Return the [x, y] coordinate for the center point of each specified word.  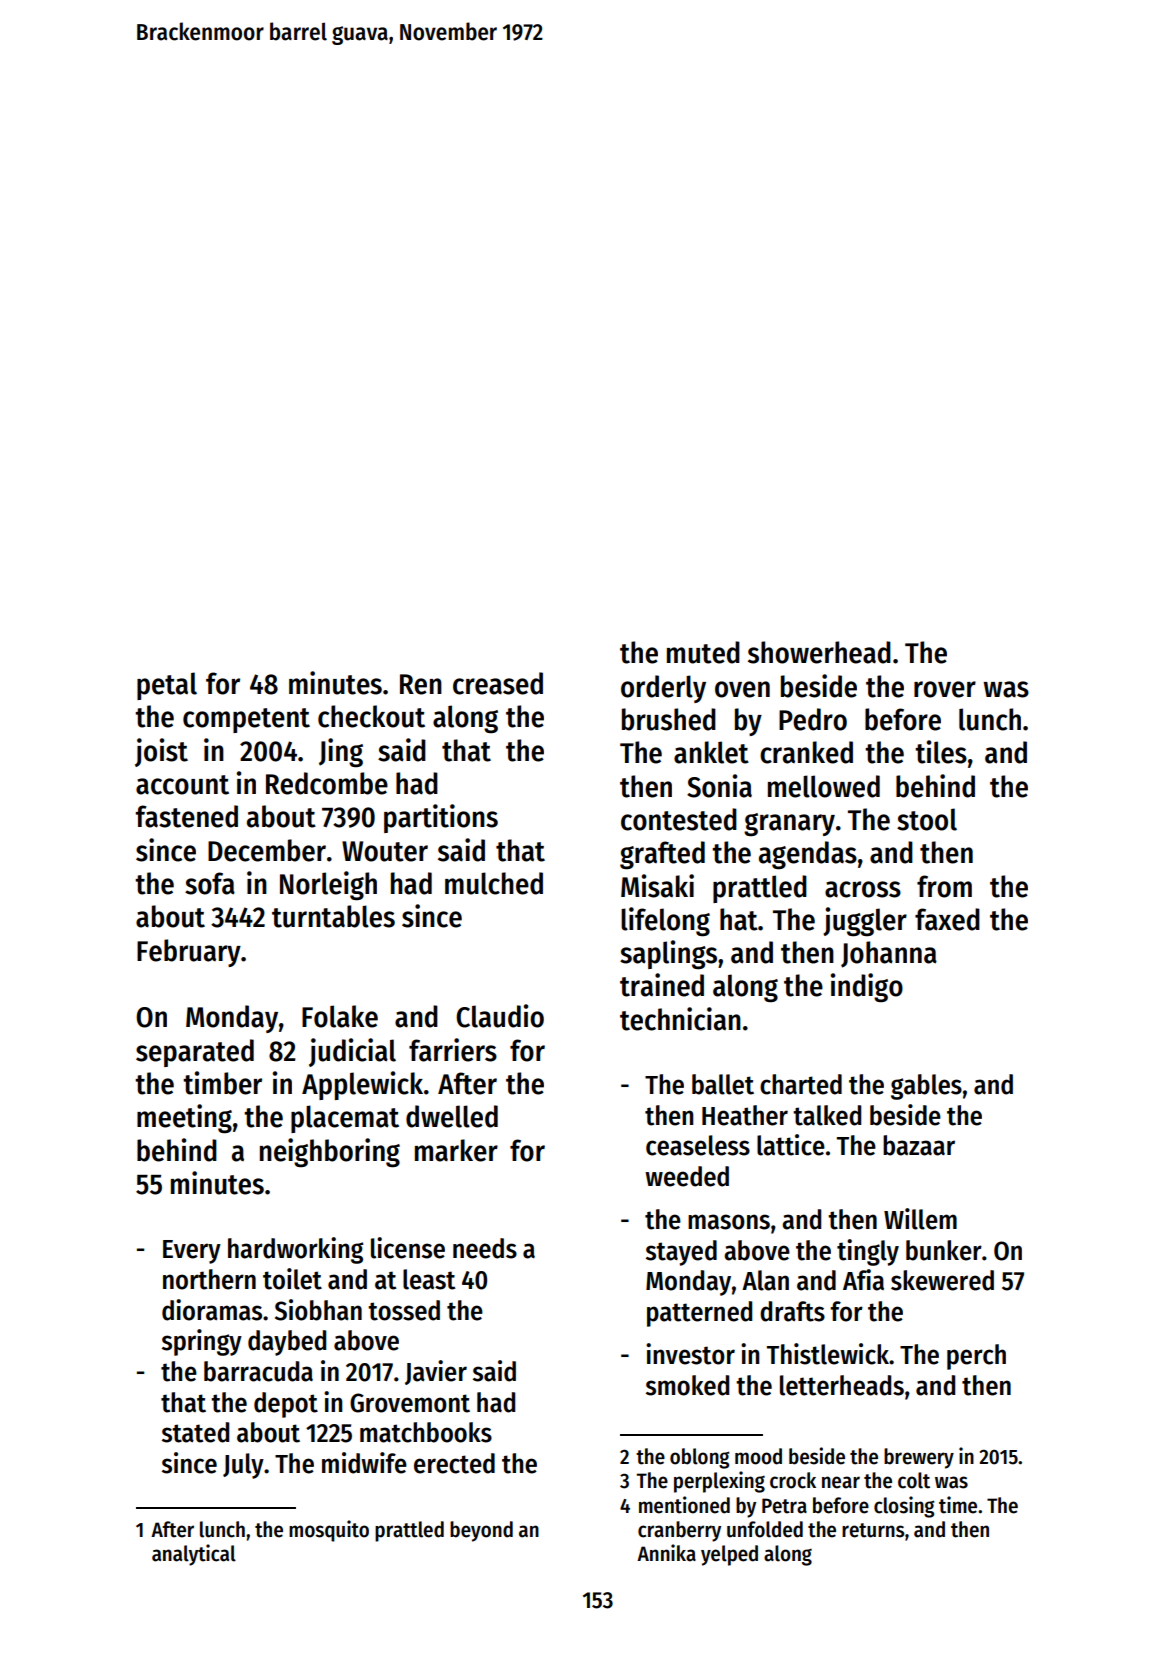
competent [246, 720]
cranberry [679, 1531]
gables [926, 1087]
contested [679, 819]
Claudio [500, 1016]
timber [222, 1083]
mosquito [329, 1531]
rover [945, 689]
